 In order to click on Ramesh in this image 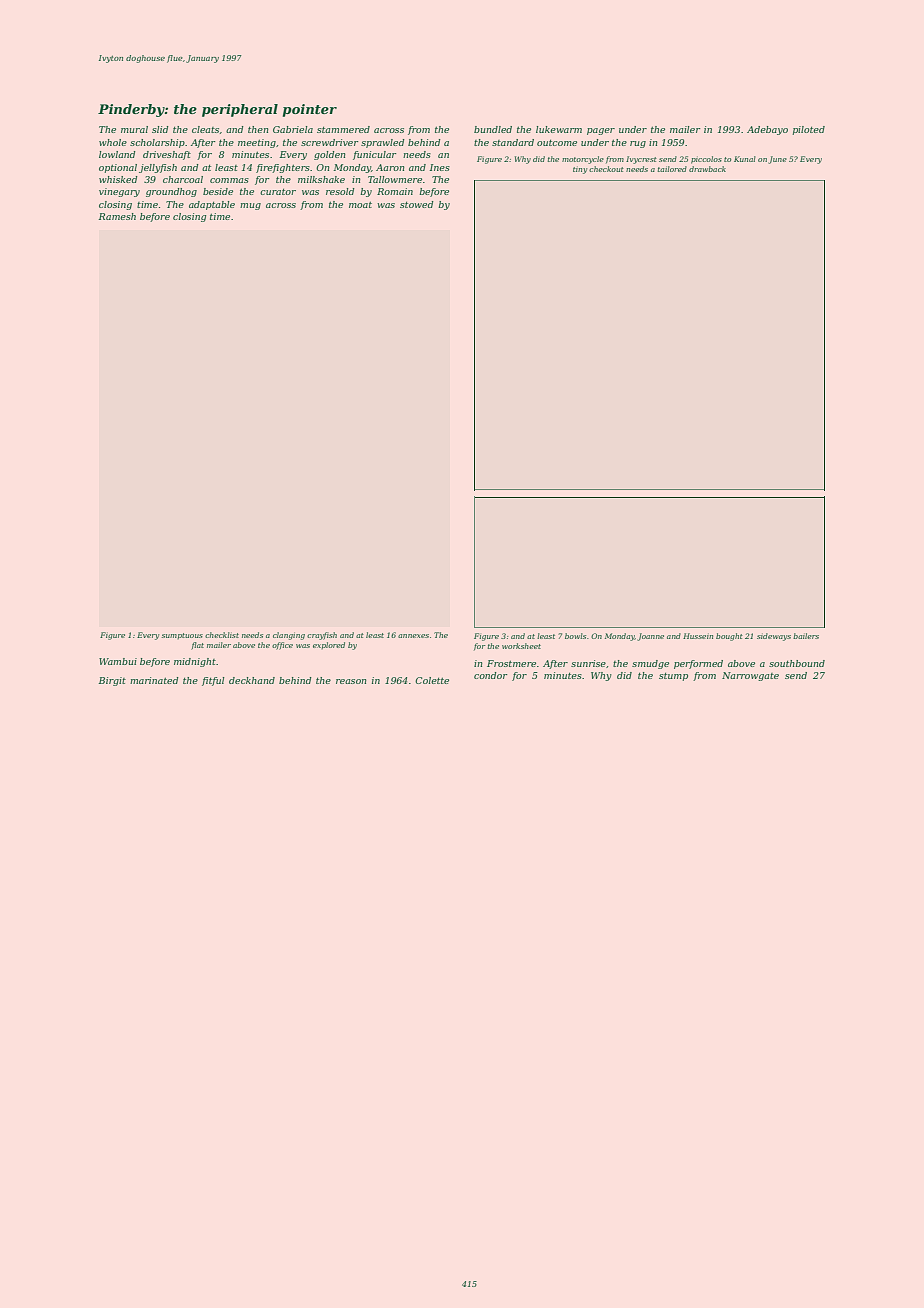, I will do `click(117, 216)`.
